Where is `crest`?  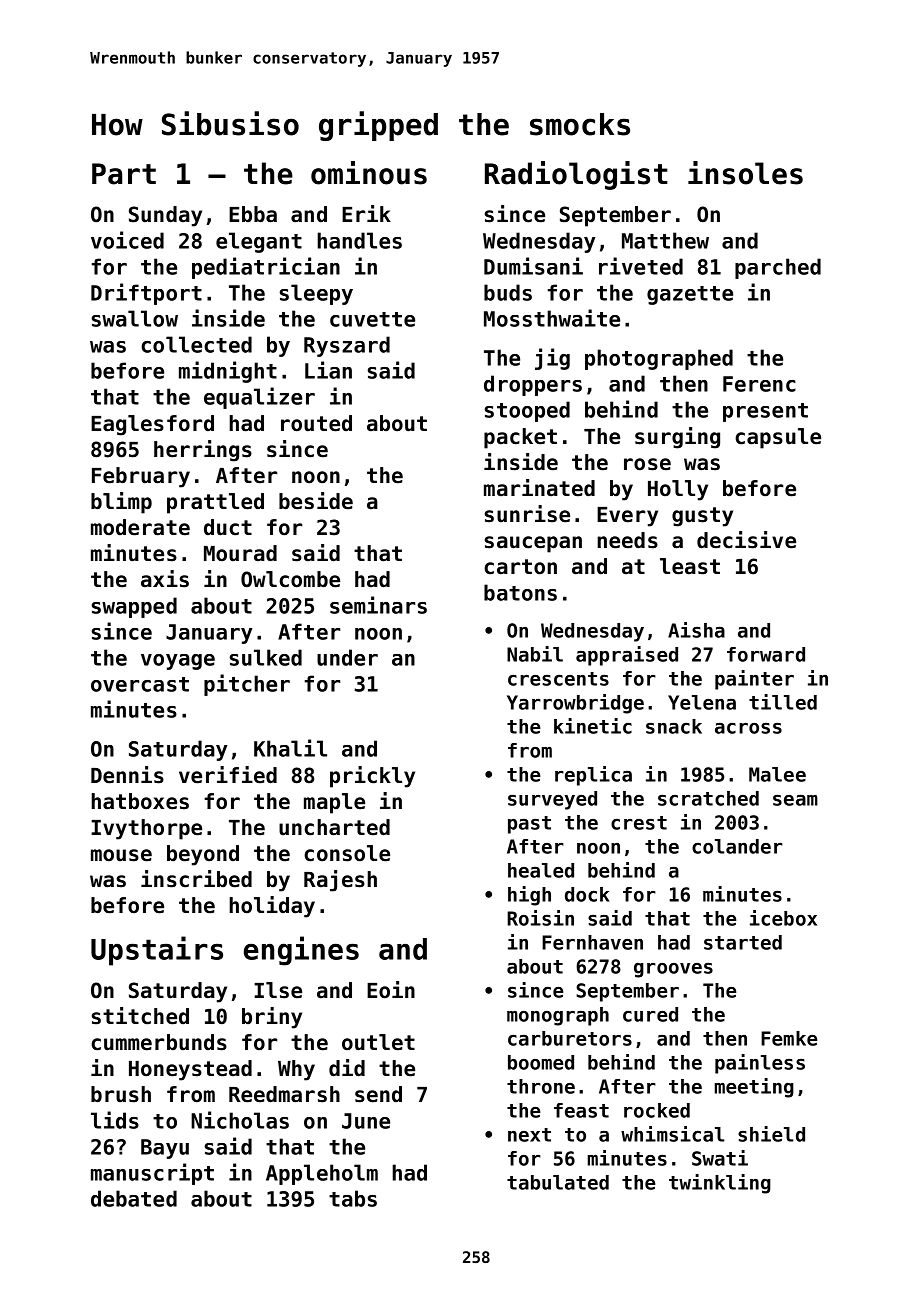
crest is located at coordinates (639, 823).
